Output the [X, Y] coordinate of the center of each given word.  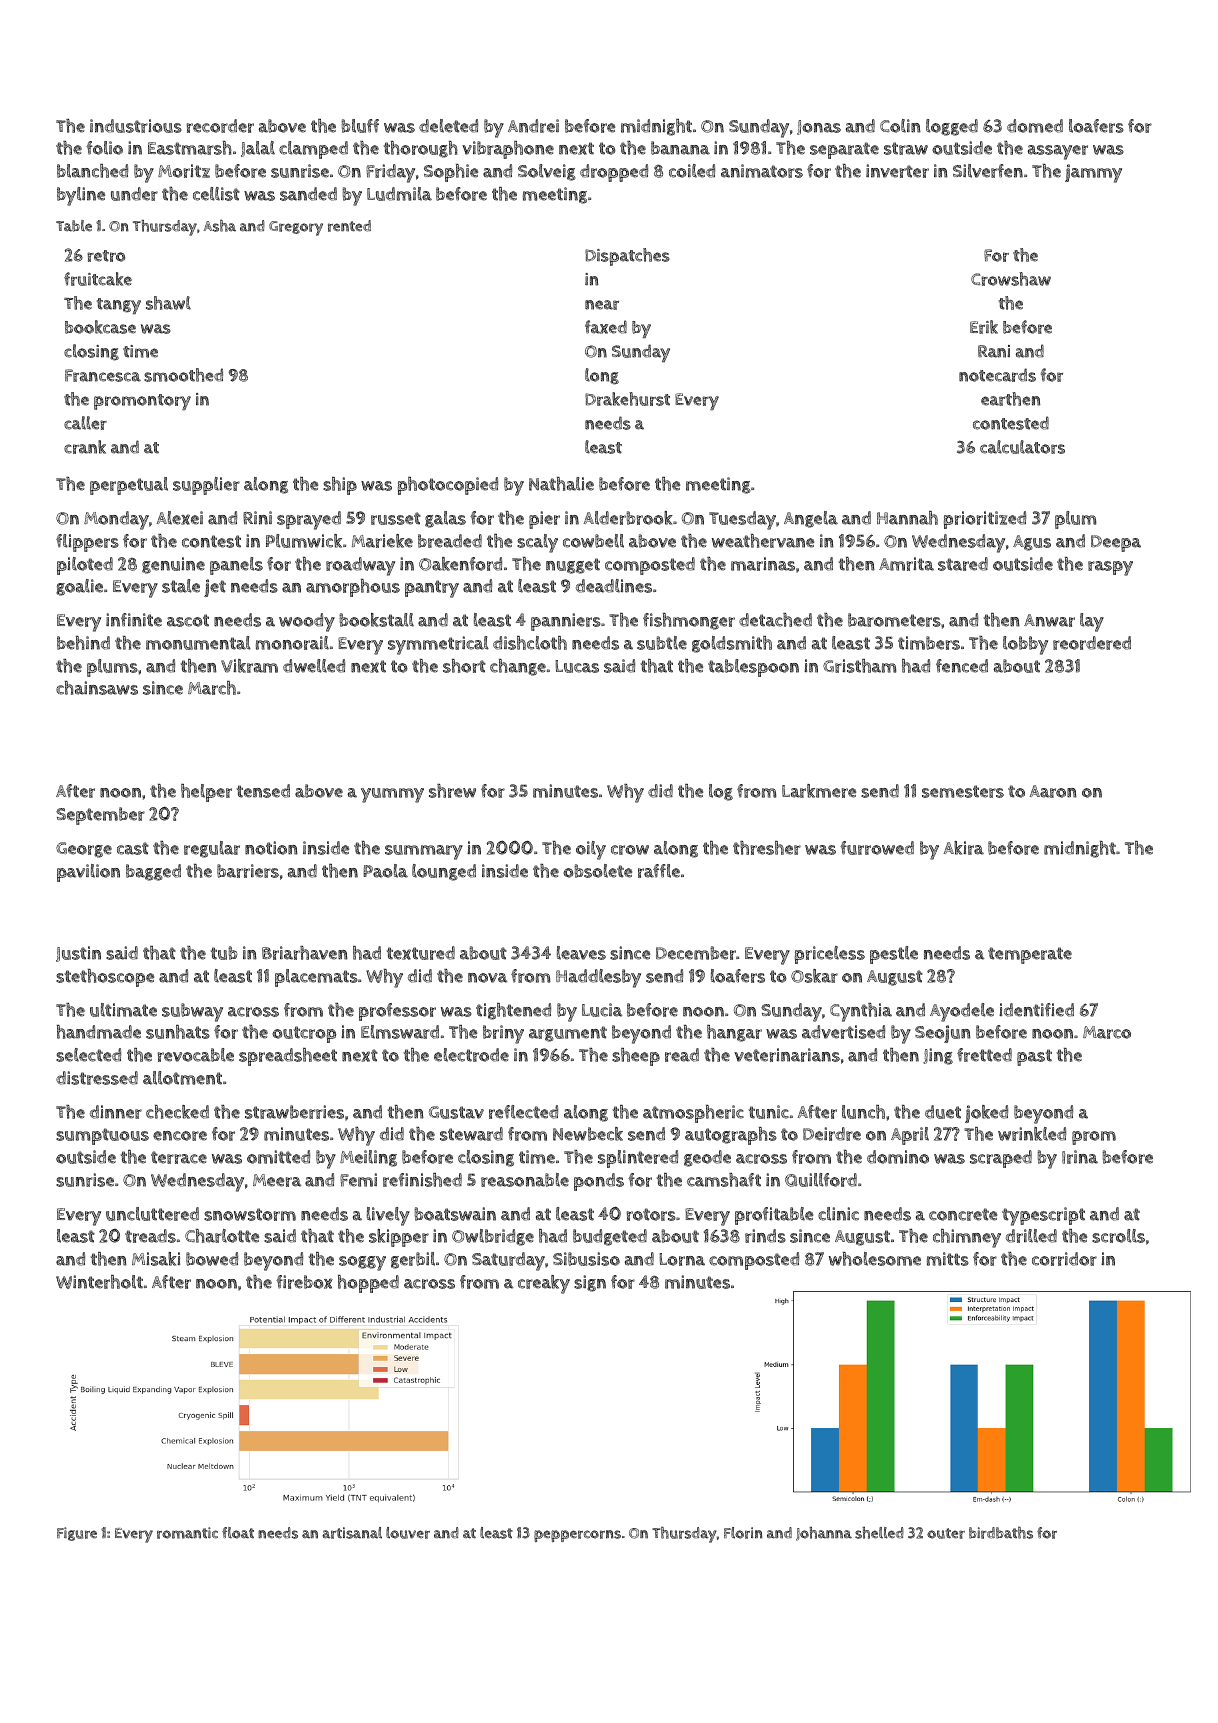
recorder [220, 126]
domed [1035, 126]
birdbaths [1001, 1533]
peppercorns [577, 1536]
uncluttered [152, 1214]
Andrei [533, 126]
